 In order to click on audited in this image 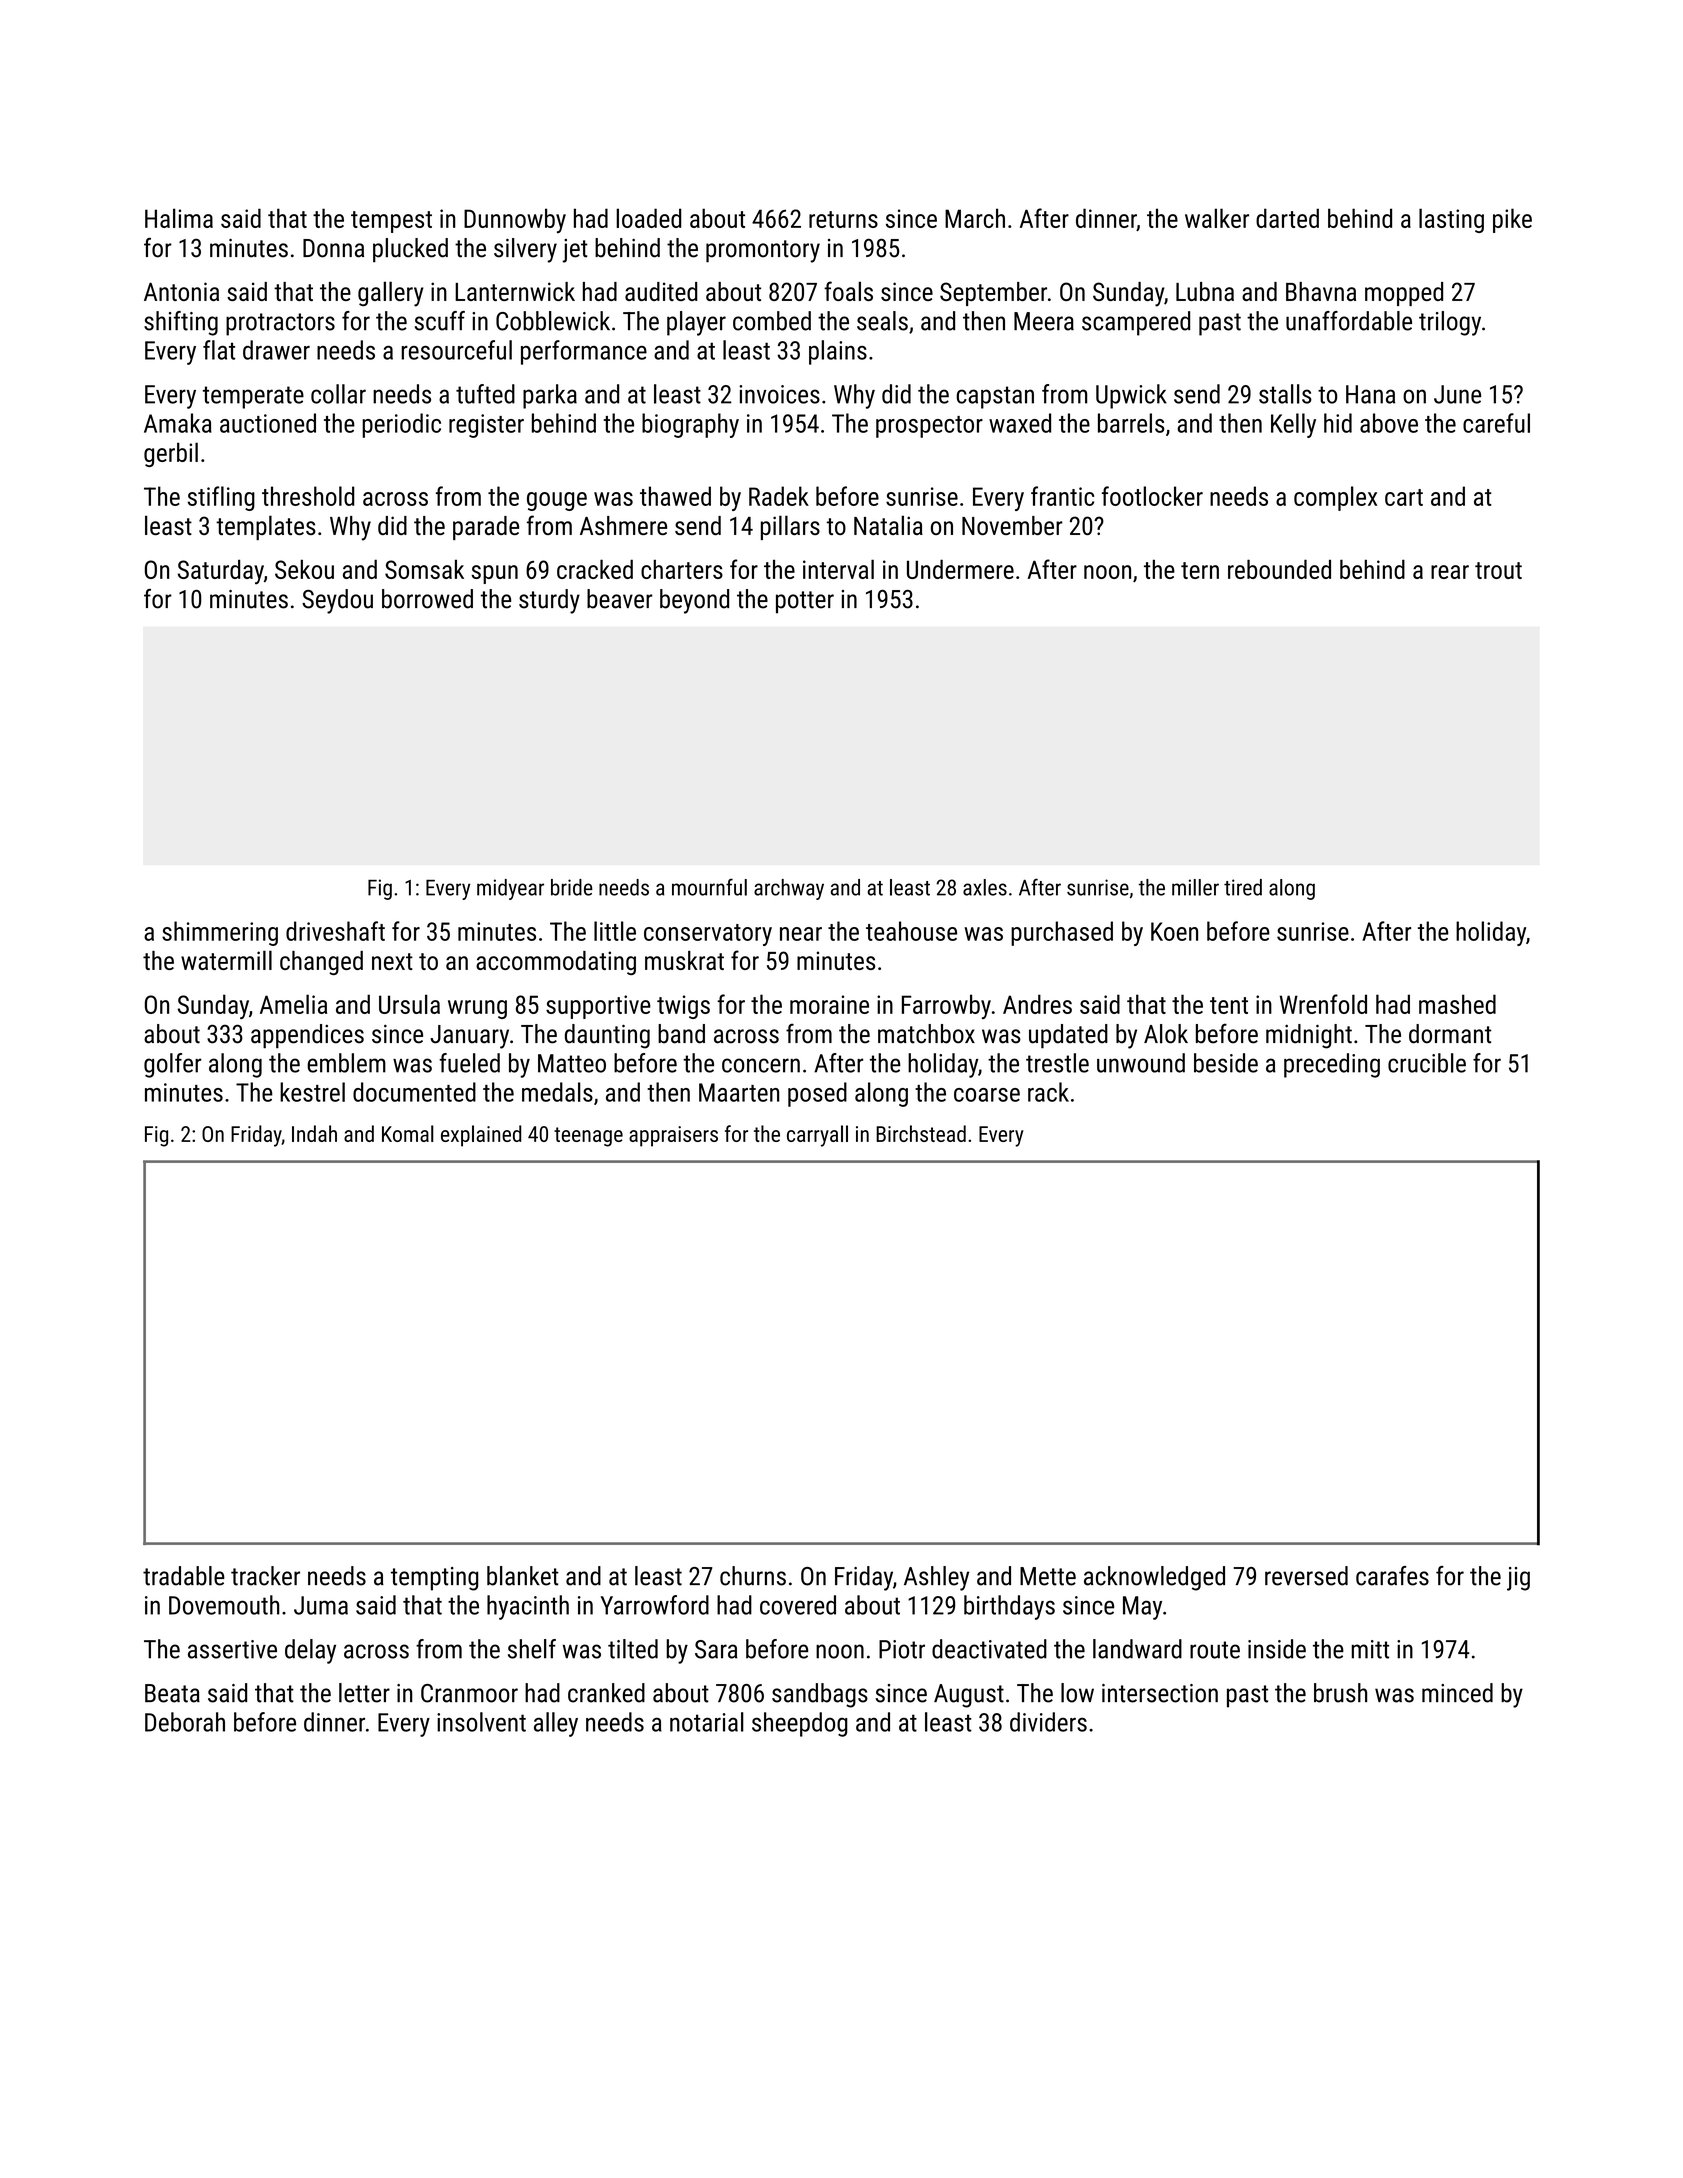, I will do `click(661, 291)`.
